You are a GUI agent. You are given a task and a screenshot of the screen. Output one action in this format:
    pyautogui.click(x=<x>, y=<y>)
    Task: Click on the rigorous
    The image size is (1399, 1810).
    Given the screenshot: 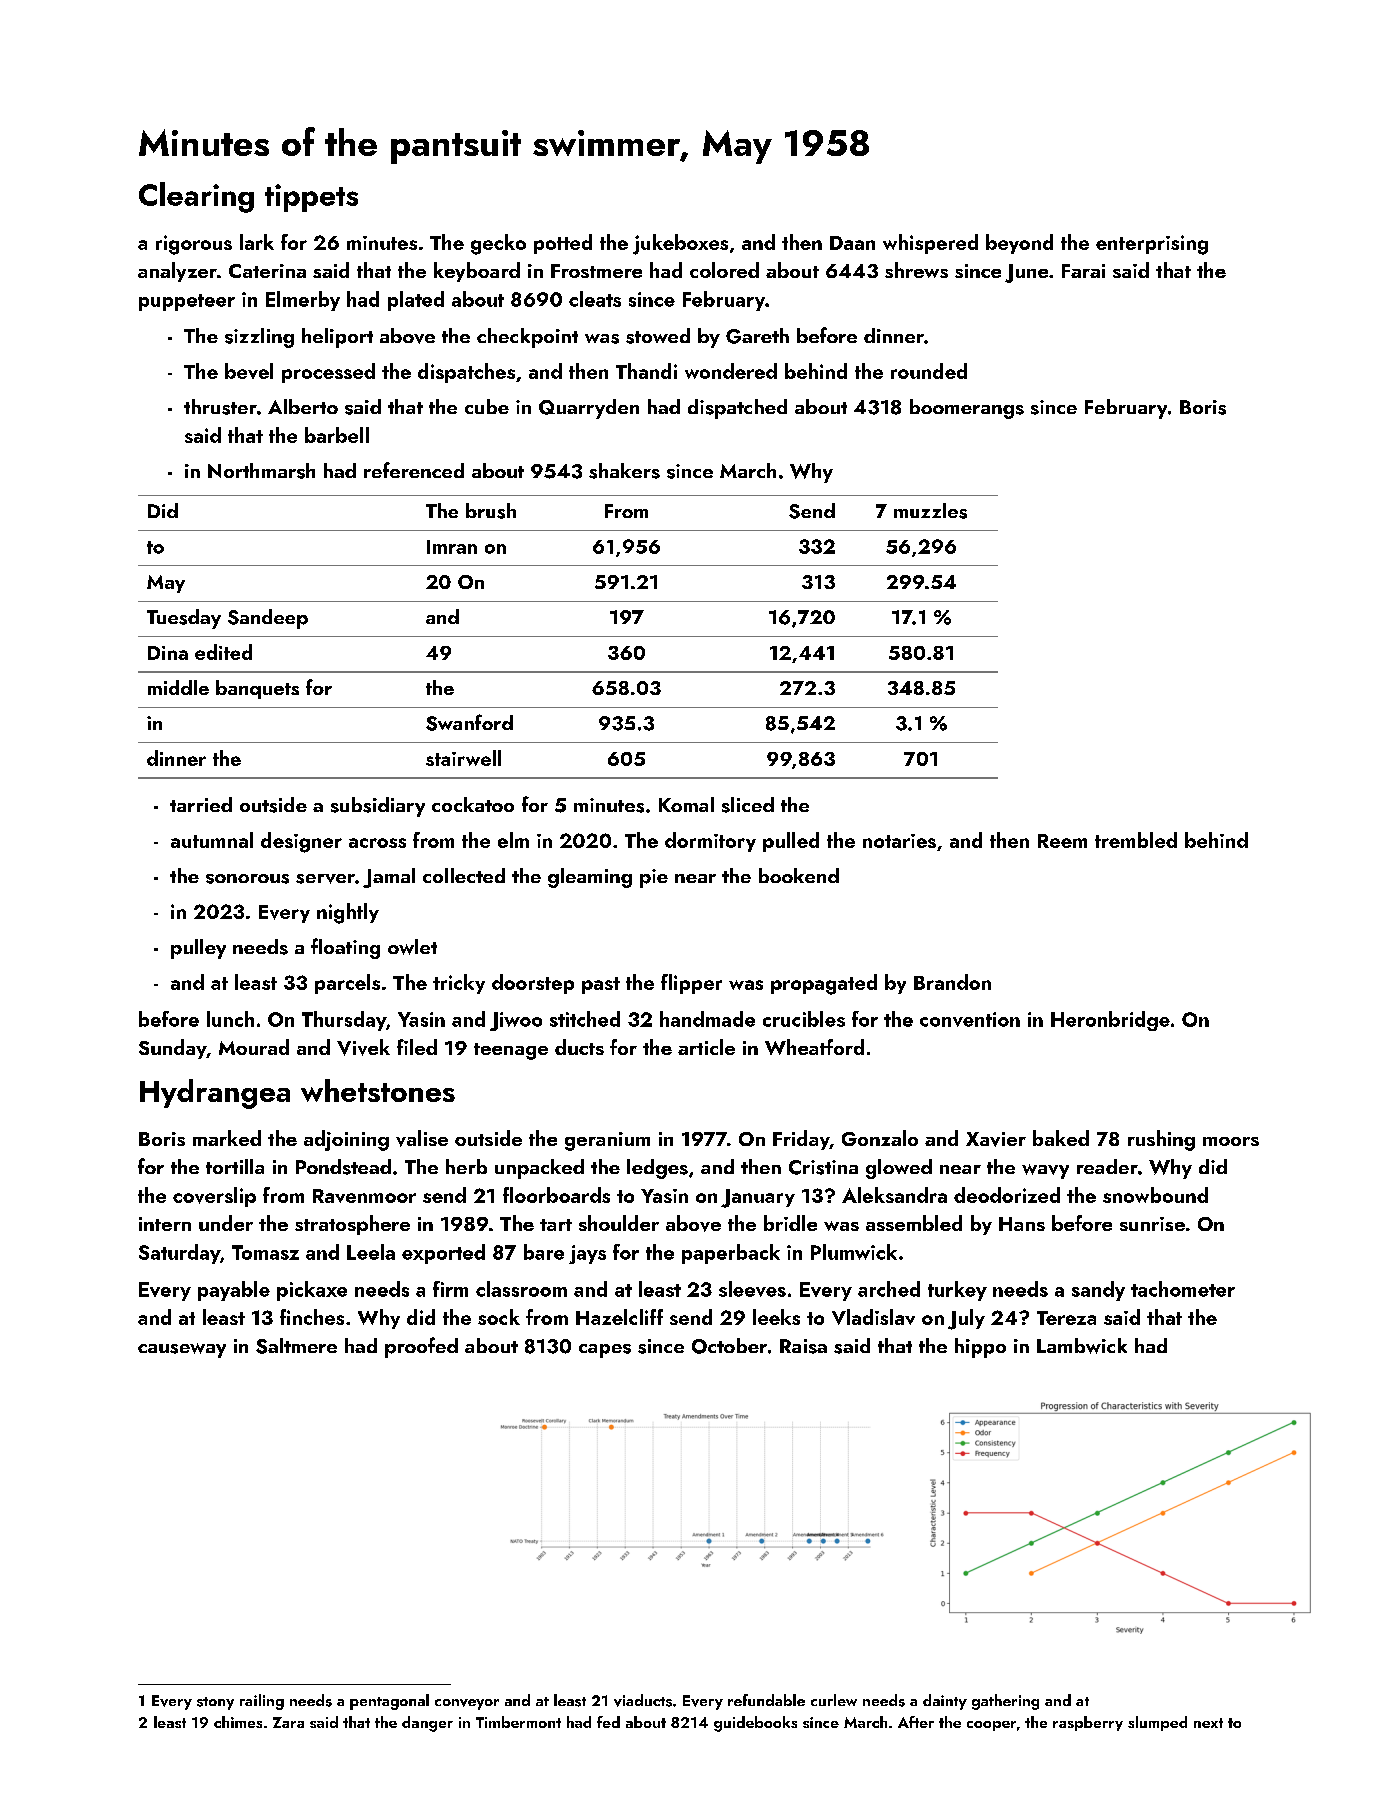 What is the action you would take?
    pyautogui.click(x=194, y=245)
